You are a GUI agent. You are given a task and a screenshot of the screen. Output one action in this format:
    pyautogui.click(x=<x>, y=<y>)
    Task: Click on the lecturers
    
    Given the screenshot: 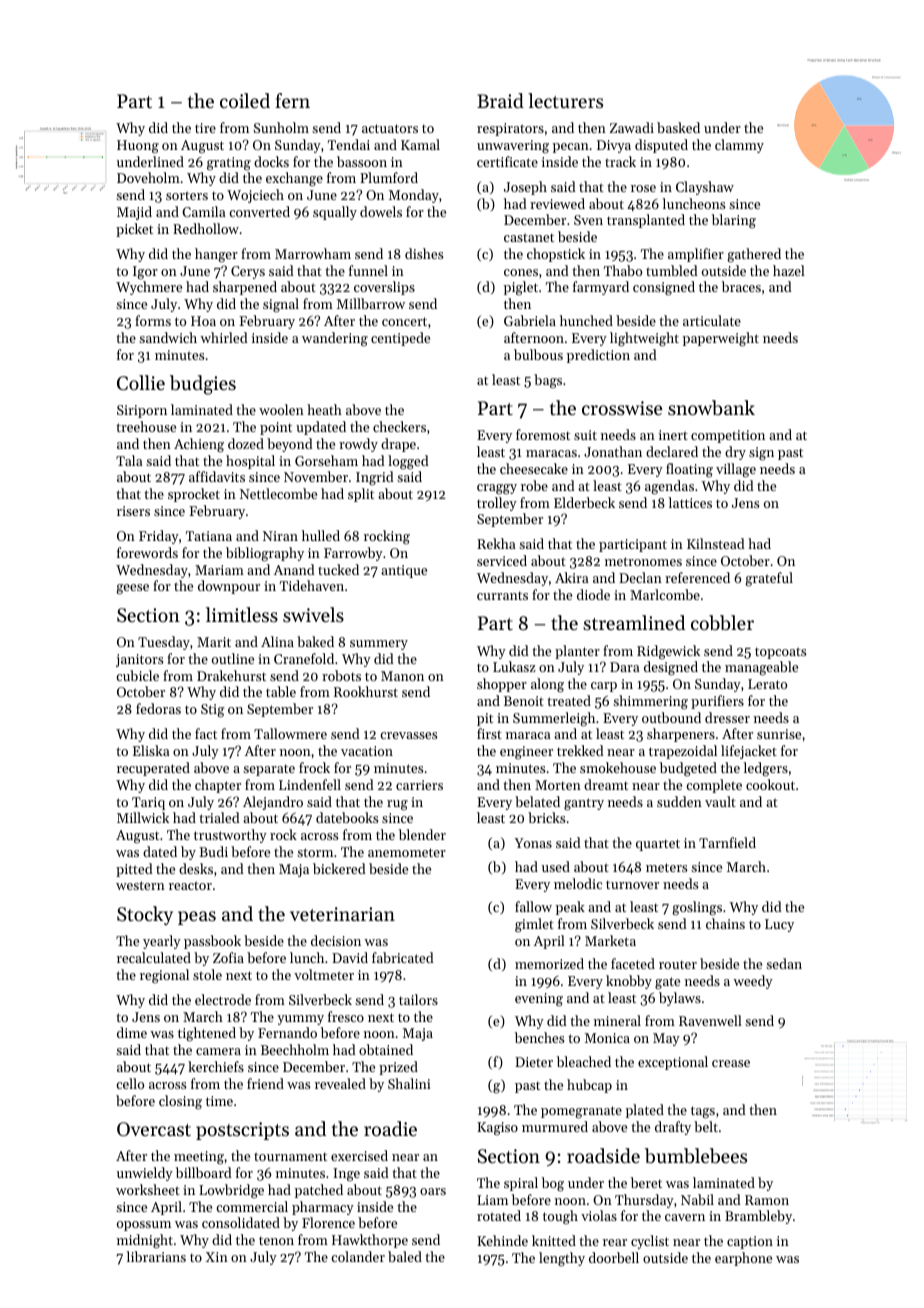 What is the action you would take?
    pyautogui.click(x=565, y=100)
